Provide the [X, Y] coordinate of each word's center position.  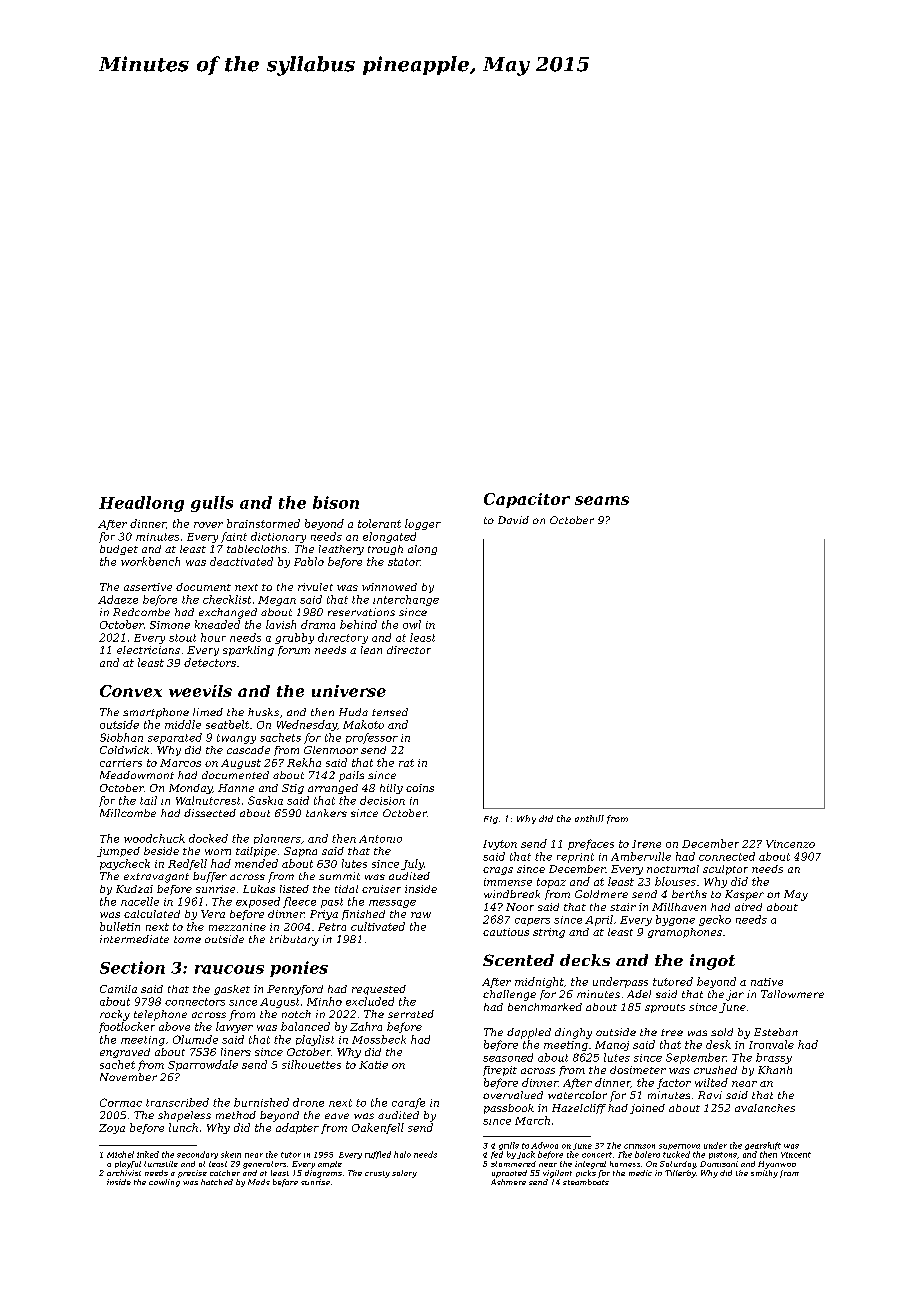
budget [119, 550]
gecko [715, 920]
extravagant [156, 878]
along [422, 550]
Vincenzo [790, 844]
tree [672, 1032]
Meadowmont [137, 775]
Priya [324, 915]
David [513, 520]
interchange [406, 600]
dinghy [573, 1033]
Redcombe [141, 612]
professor [372, 738]
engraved [125, 1053]
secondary [197, 1155]
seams [602, 500]
